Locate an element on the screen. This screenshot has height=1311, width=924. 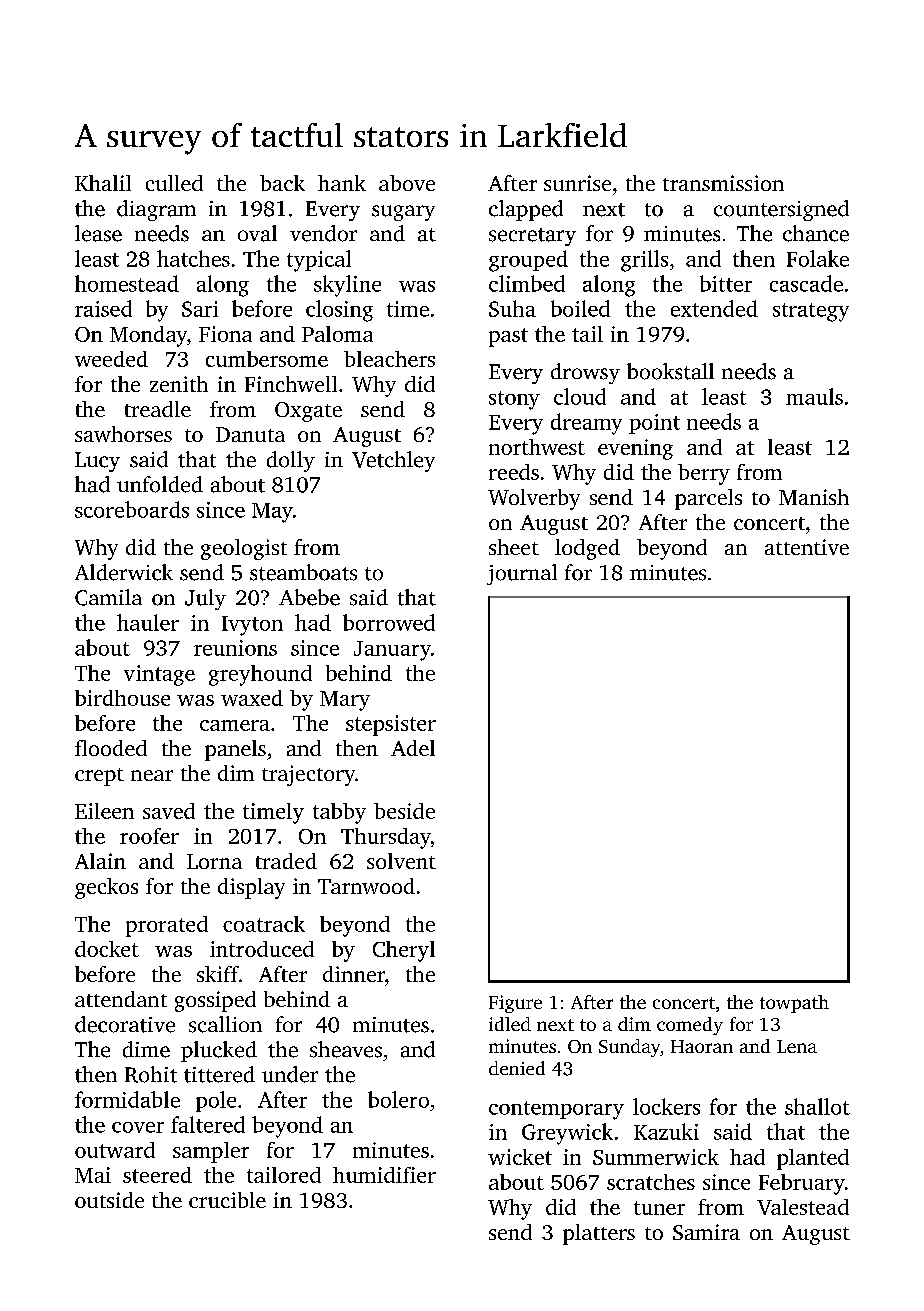
outward is located at coordinates (115, 1150).
